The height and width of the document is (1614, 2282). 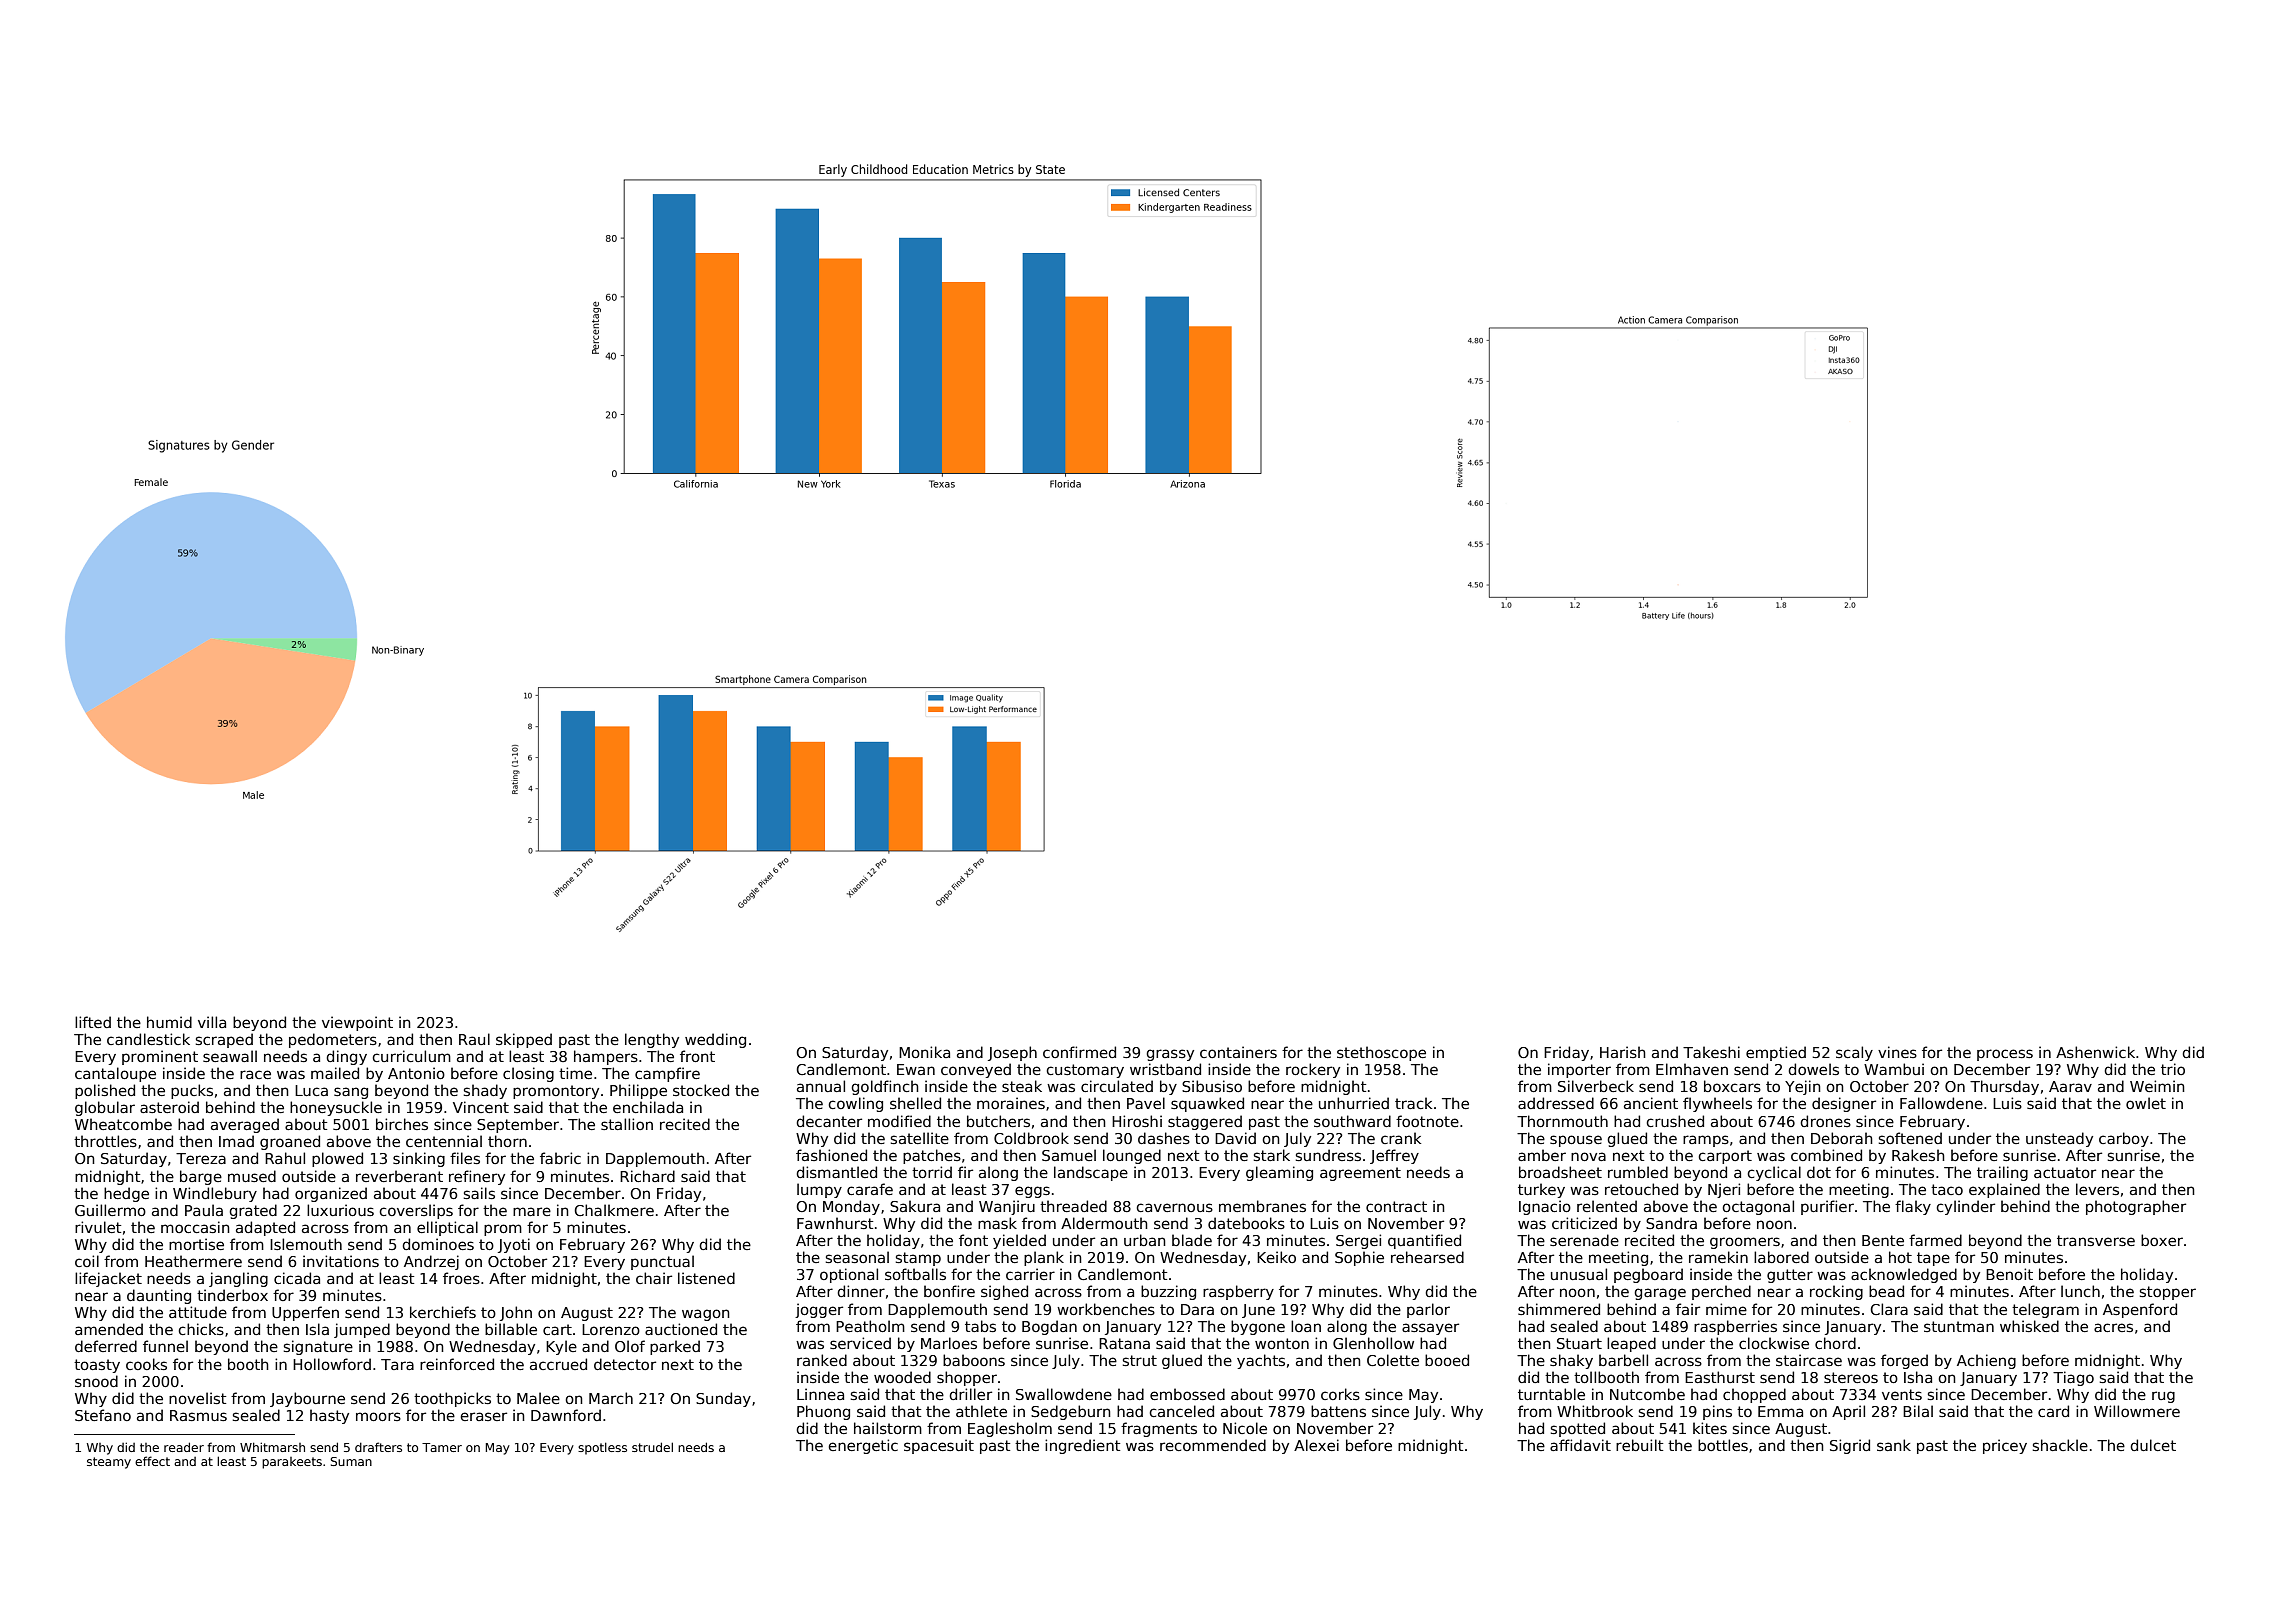 I want to click on Islemouth, so click(x=306, y=1244).
